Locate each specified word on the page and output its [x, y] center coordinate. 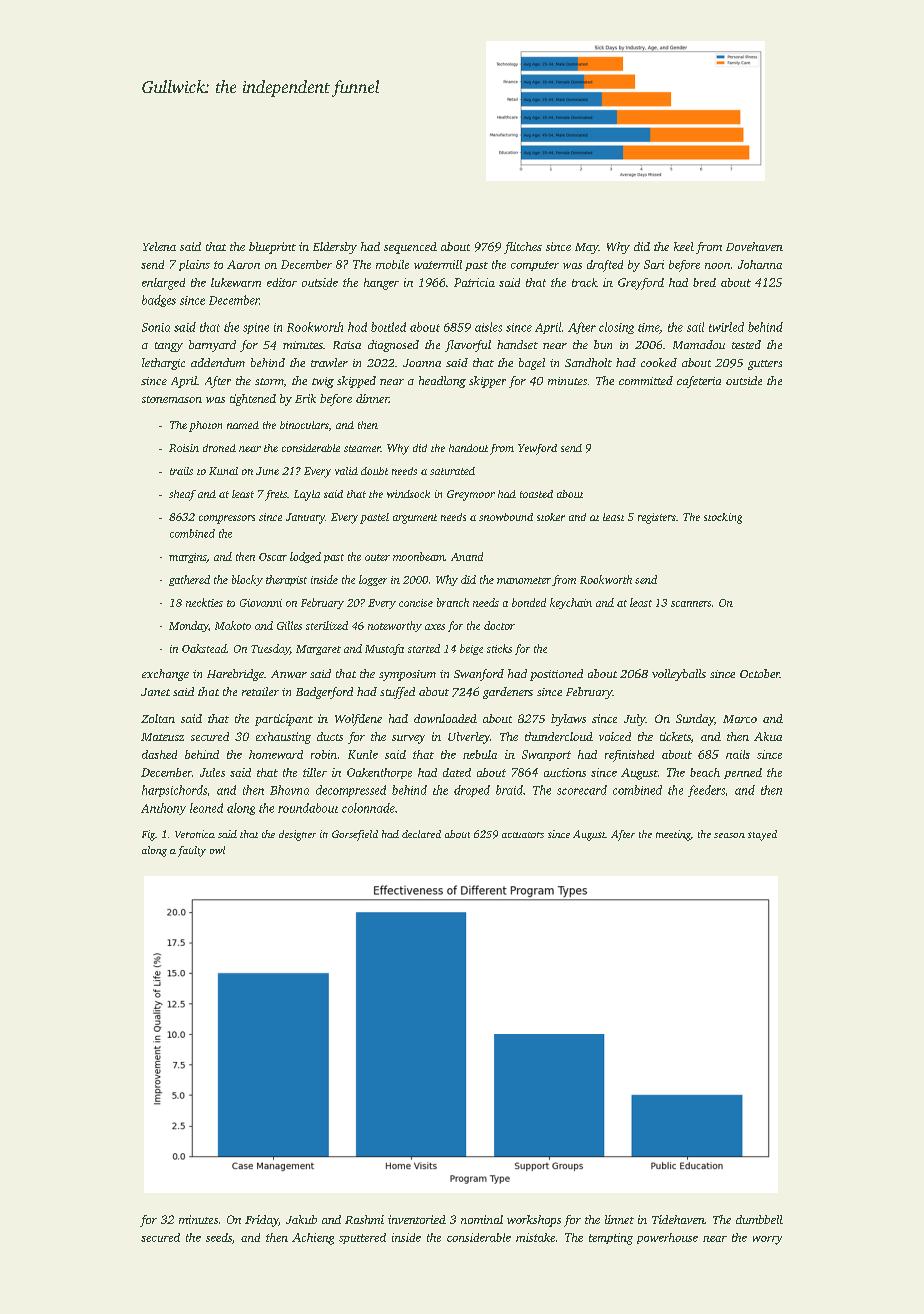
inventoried [417, 1219]
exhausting [283, 738]
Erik [305, 398]
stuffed [397, 693]
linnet [619, 1219]
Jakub [301, 1219]
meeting [673, 835]
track [585, 282]
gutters [765, 365]
